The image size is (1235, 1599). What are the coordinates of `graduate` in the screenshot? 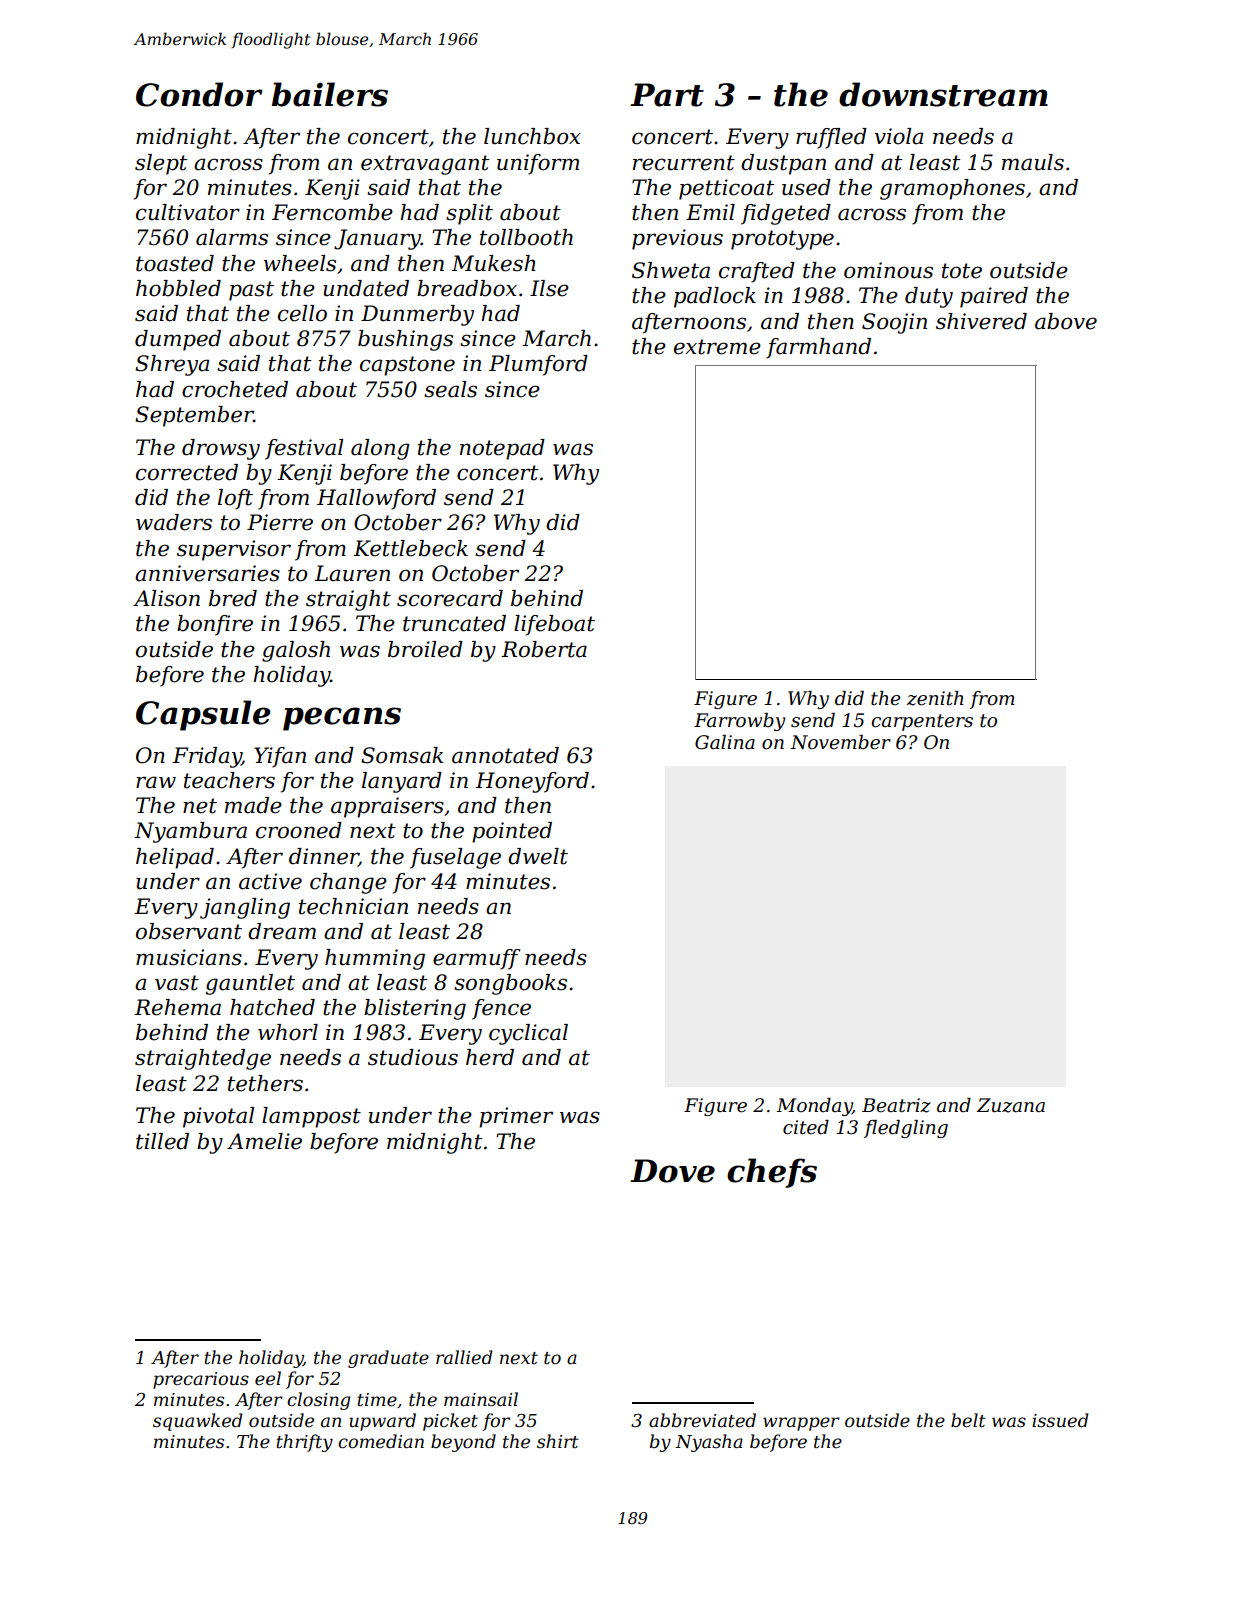 It's located at (388, 1359).
